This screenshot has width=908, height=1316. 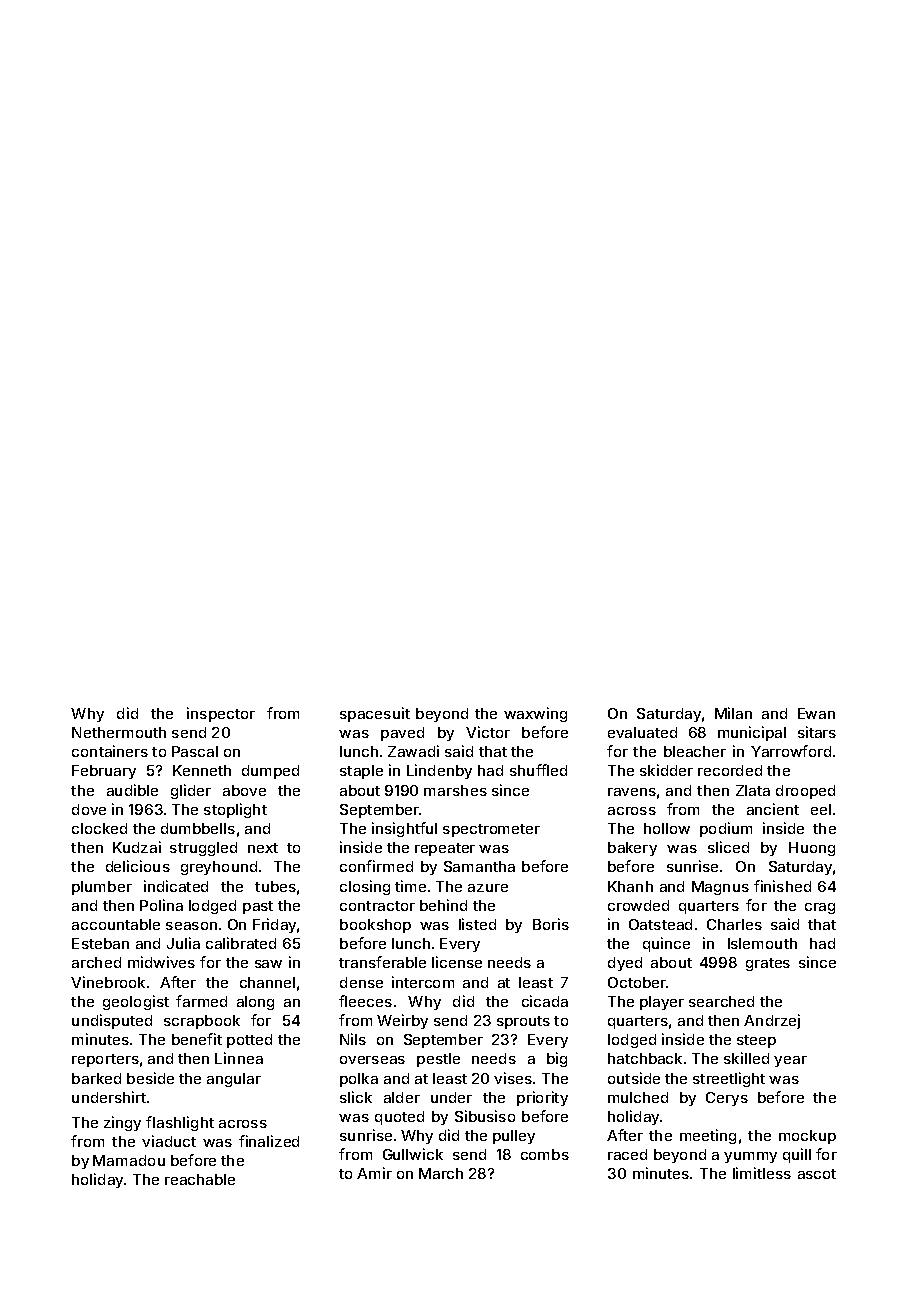 I want to click on above, so click(x=244, y=790).
